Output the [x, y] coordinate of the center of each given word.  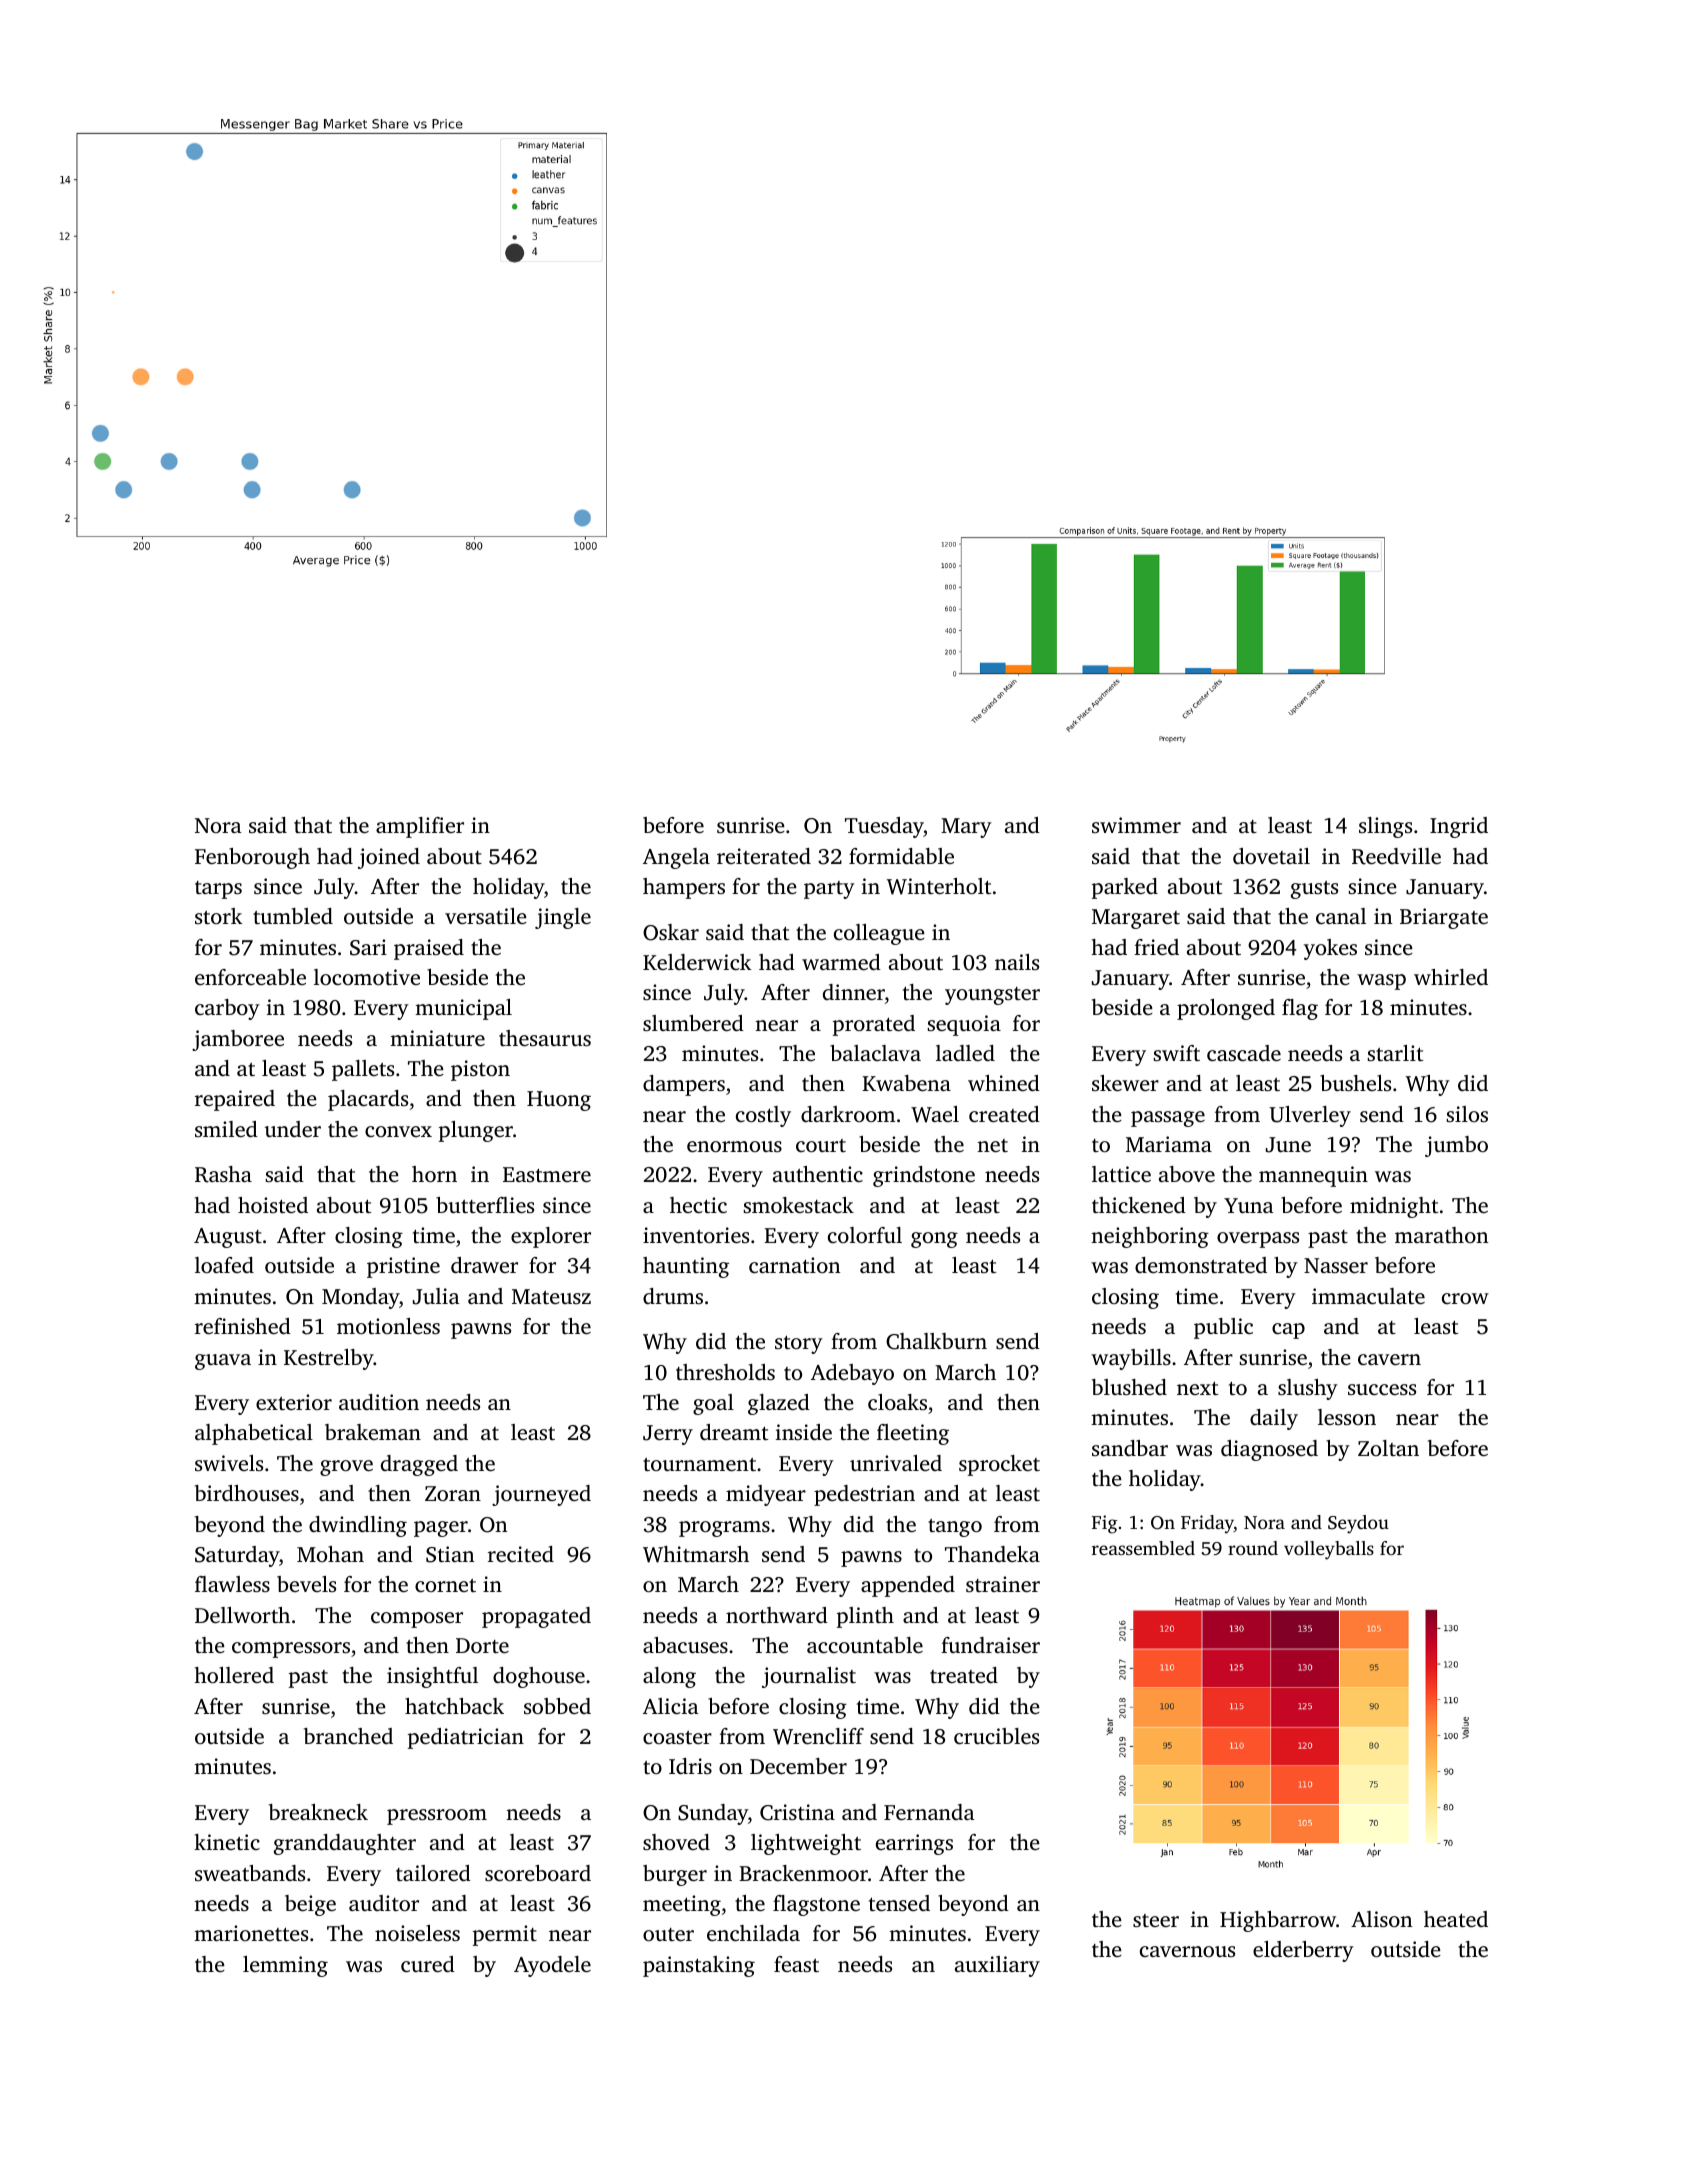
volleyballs [1329, 1550]
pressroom [437, 1817]
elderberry [1303, 1951]
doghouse [539, 1677]
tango [955, 1528]
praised [429, 949]
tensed [899, 1903]
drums [673, 1296]
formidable [901, 856]
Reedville [1396, 856]
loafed [224, 1265]
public [1223, 1328]
